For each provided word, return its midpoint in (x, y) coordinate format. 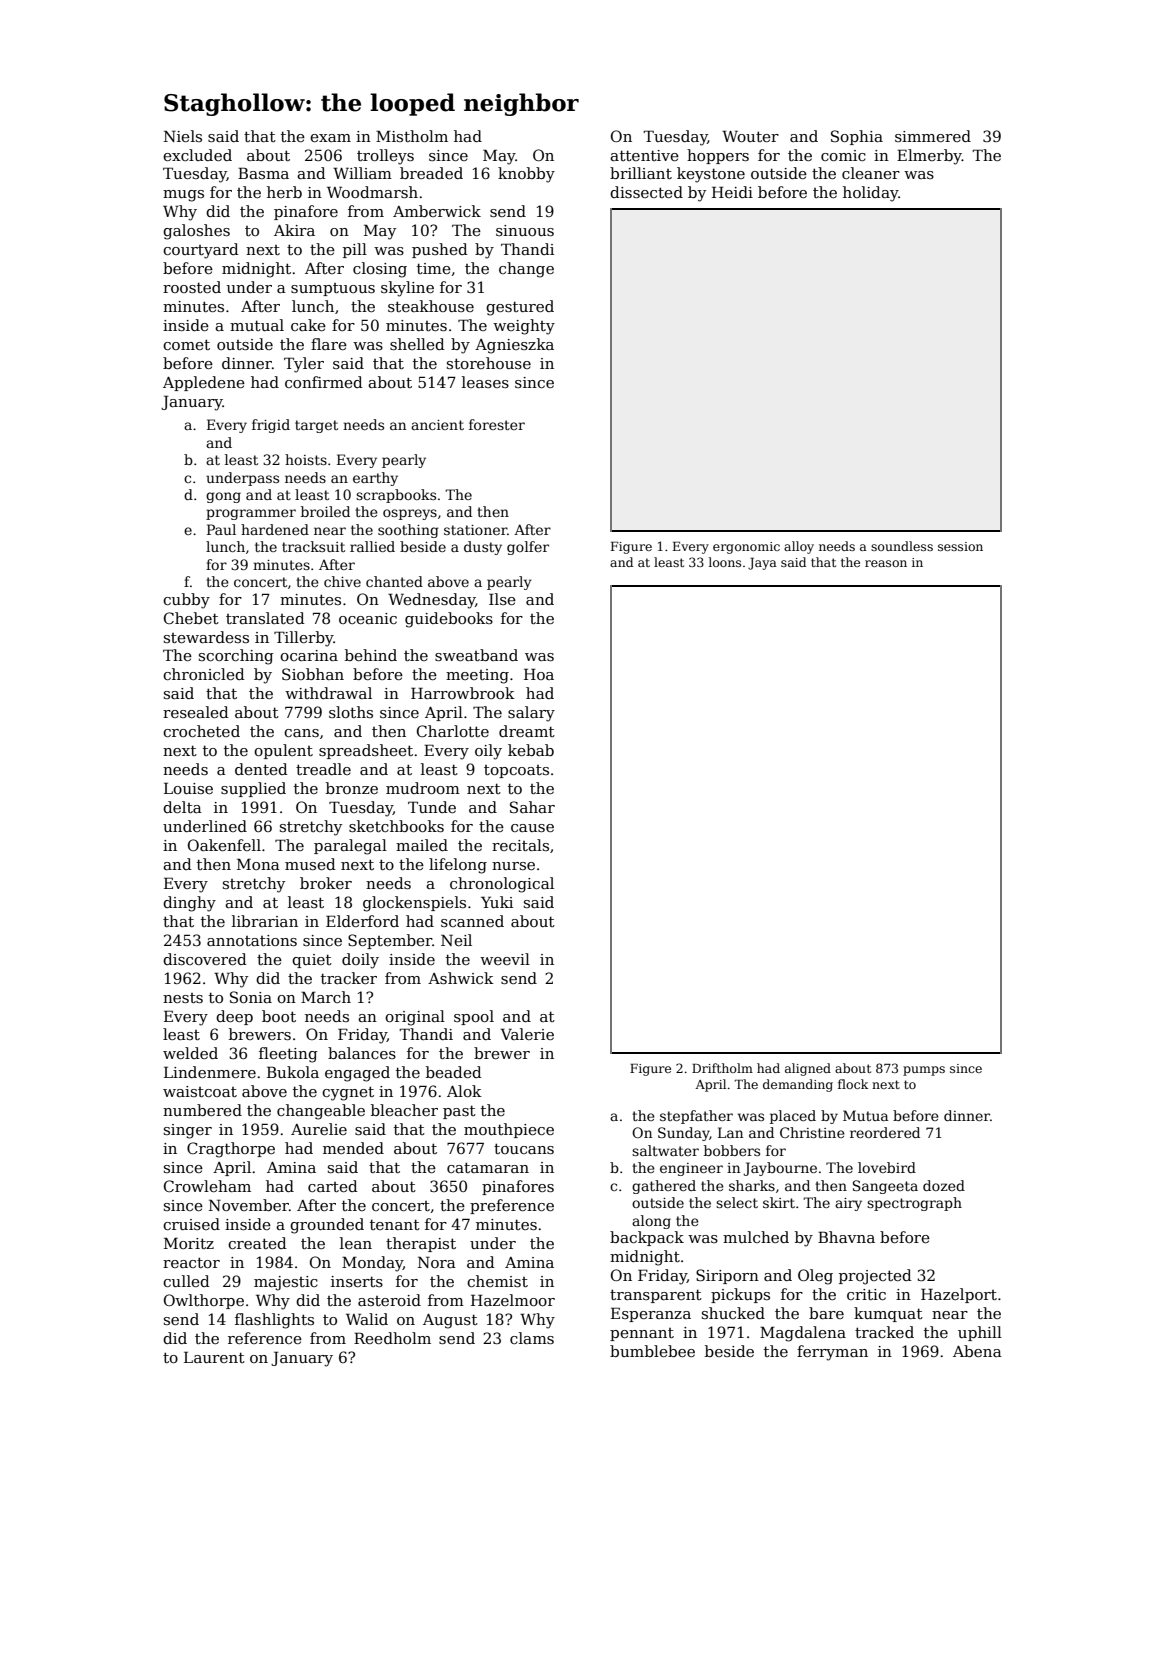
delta (182, 807)
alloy (799, 547)
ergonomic (746, 548)
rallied (372, 546)
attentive (644, 155)
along (651, 1222)
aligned (808, 1069)
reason (886, 563)
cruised (191, 1224)
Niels (183, 136)
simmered (933, 136)
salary (531, 714)
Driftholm (722, 1068)
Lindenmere (210, 1072)
